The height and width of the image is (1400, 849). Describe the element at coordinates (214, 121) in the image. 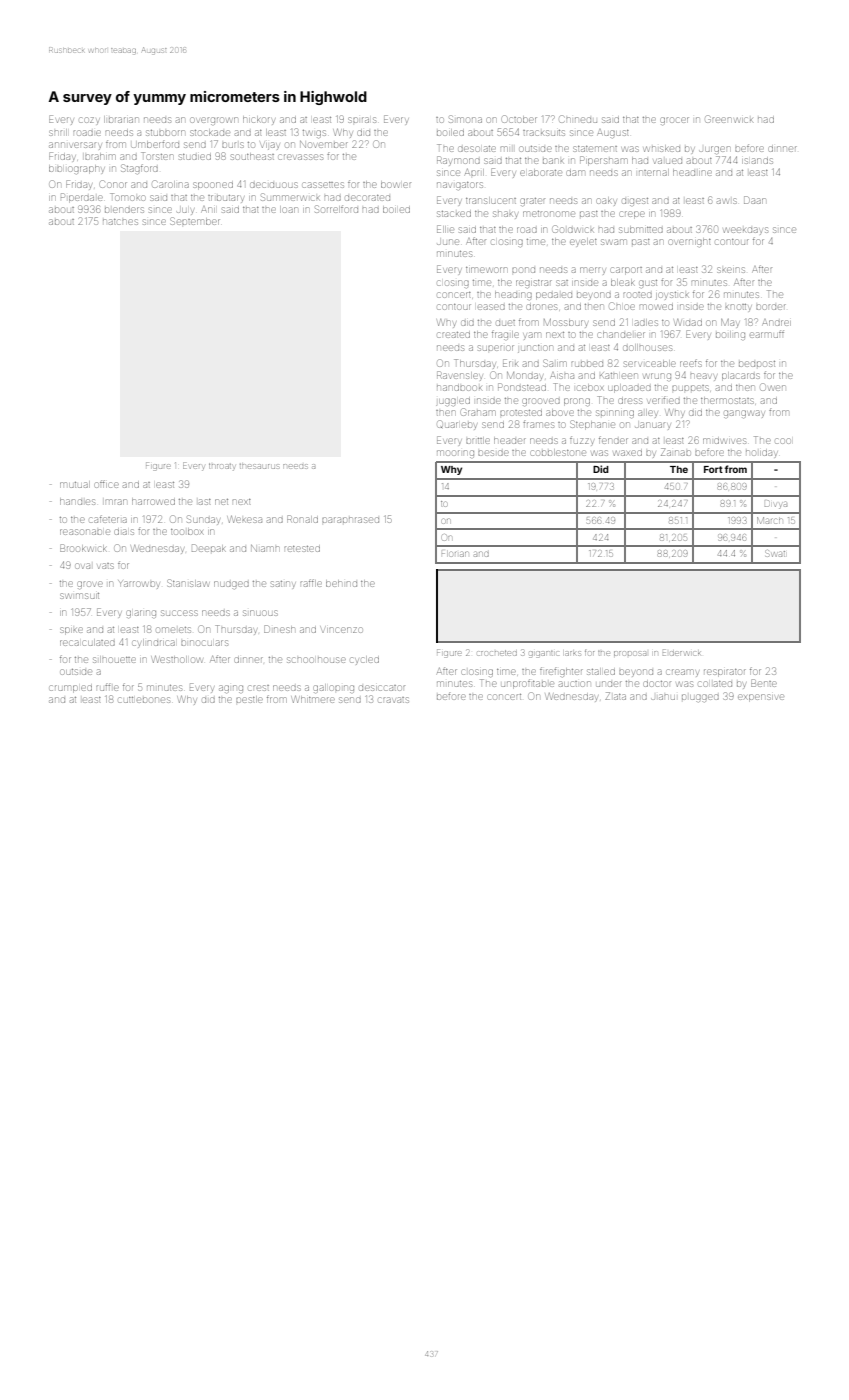

I see `overgrown` at that location.
